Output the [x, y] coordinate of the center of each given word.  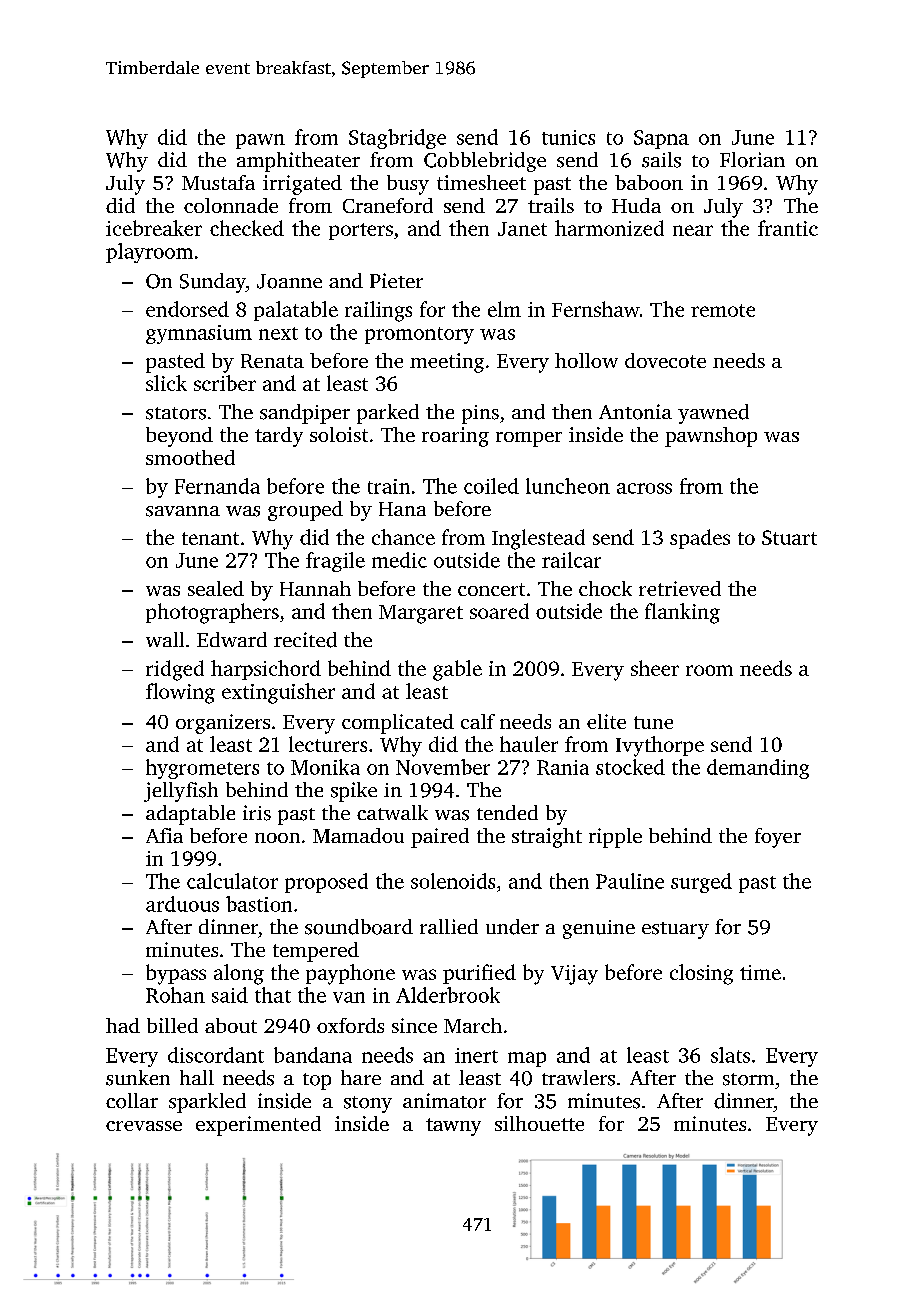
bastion [259, 904]
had [123, 1025]
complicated [398, 724]
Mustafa [218, 182]
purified [479, 974]
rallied [449, 926]
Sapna [661, 139]
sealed [216, 588]
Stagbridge [397, 139]
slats [730, 1055]
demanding [758, 769]
